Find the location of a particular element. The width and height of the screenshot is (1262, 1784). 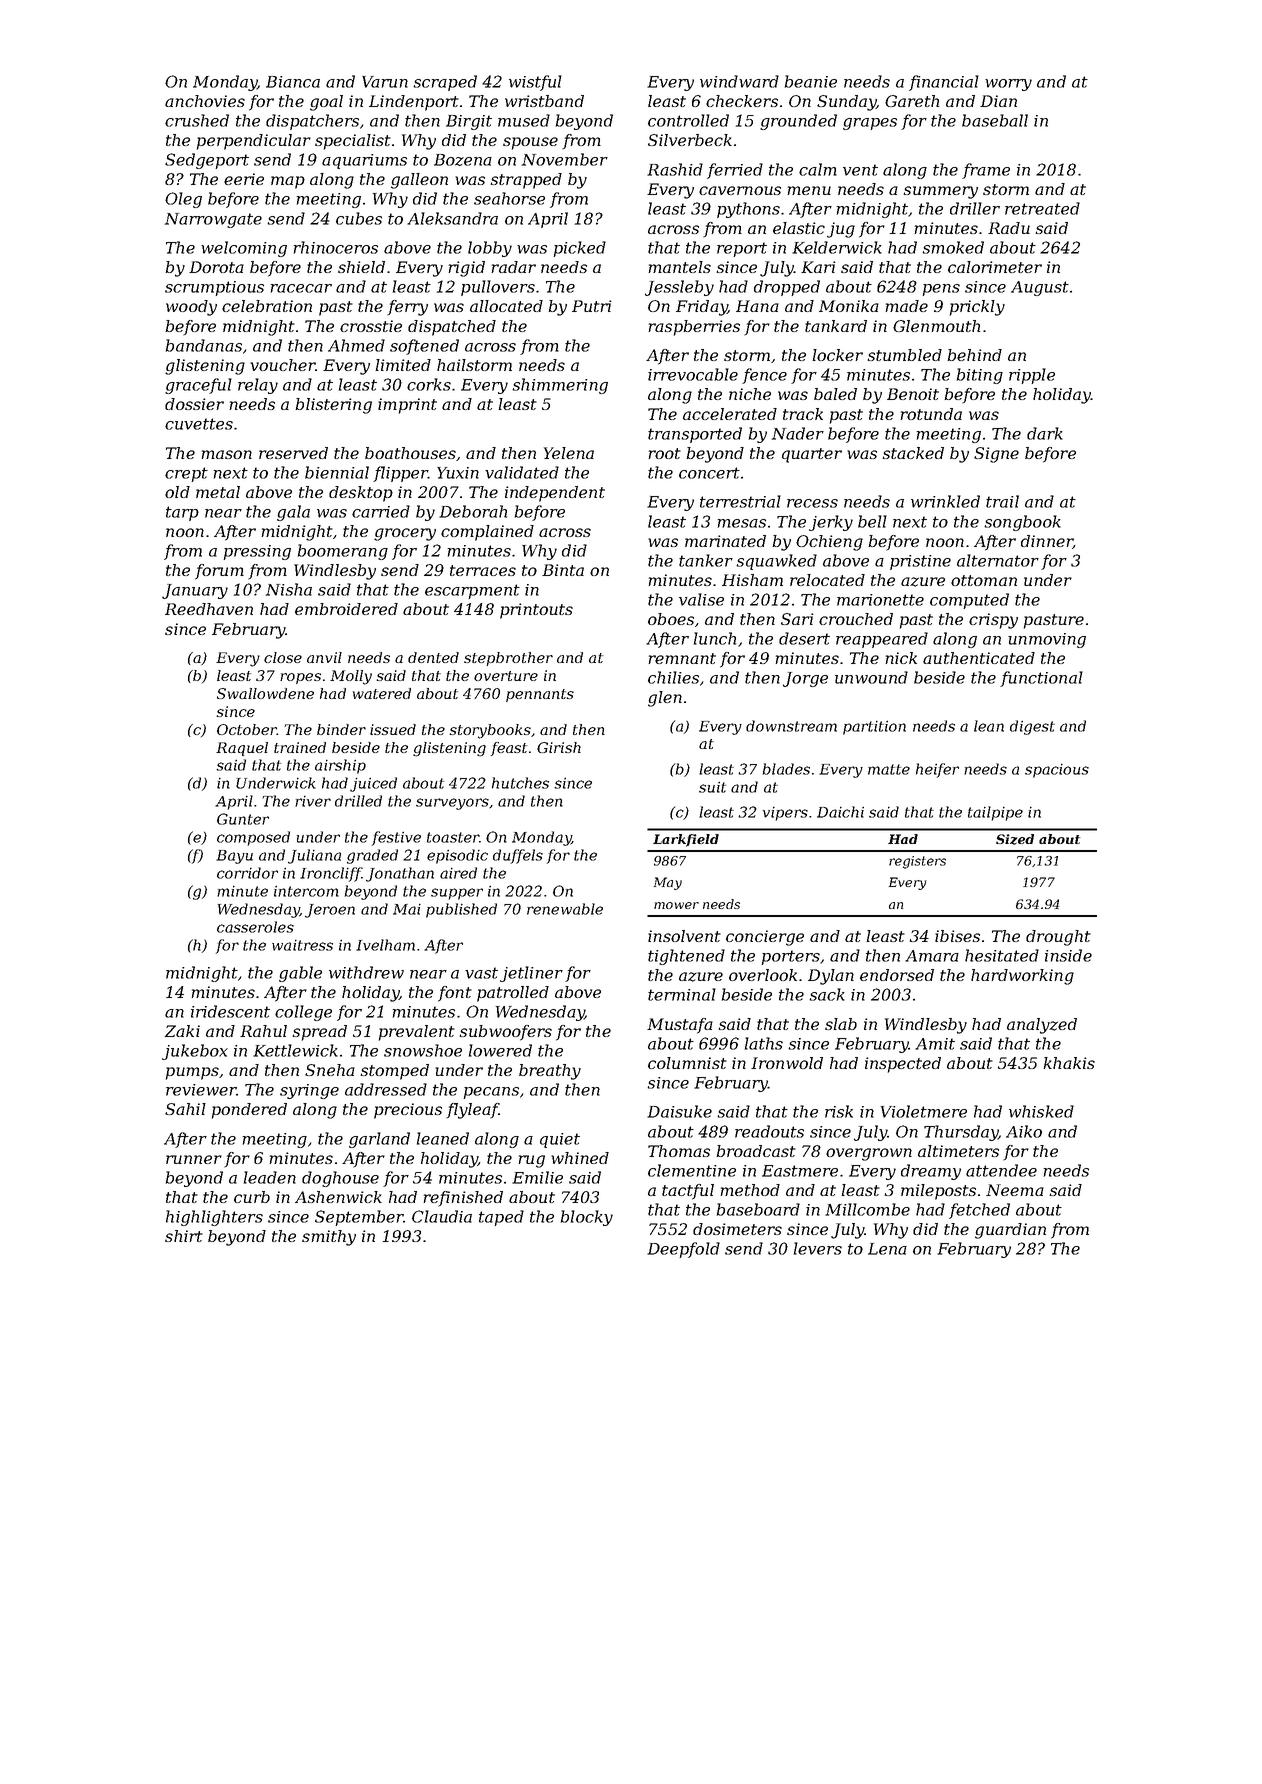

matte is located at coordinates (889, 769).
